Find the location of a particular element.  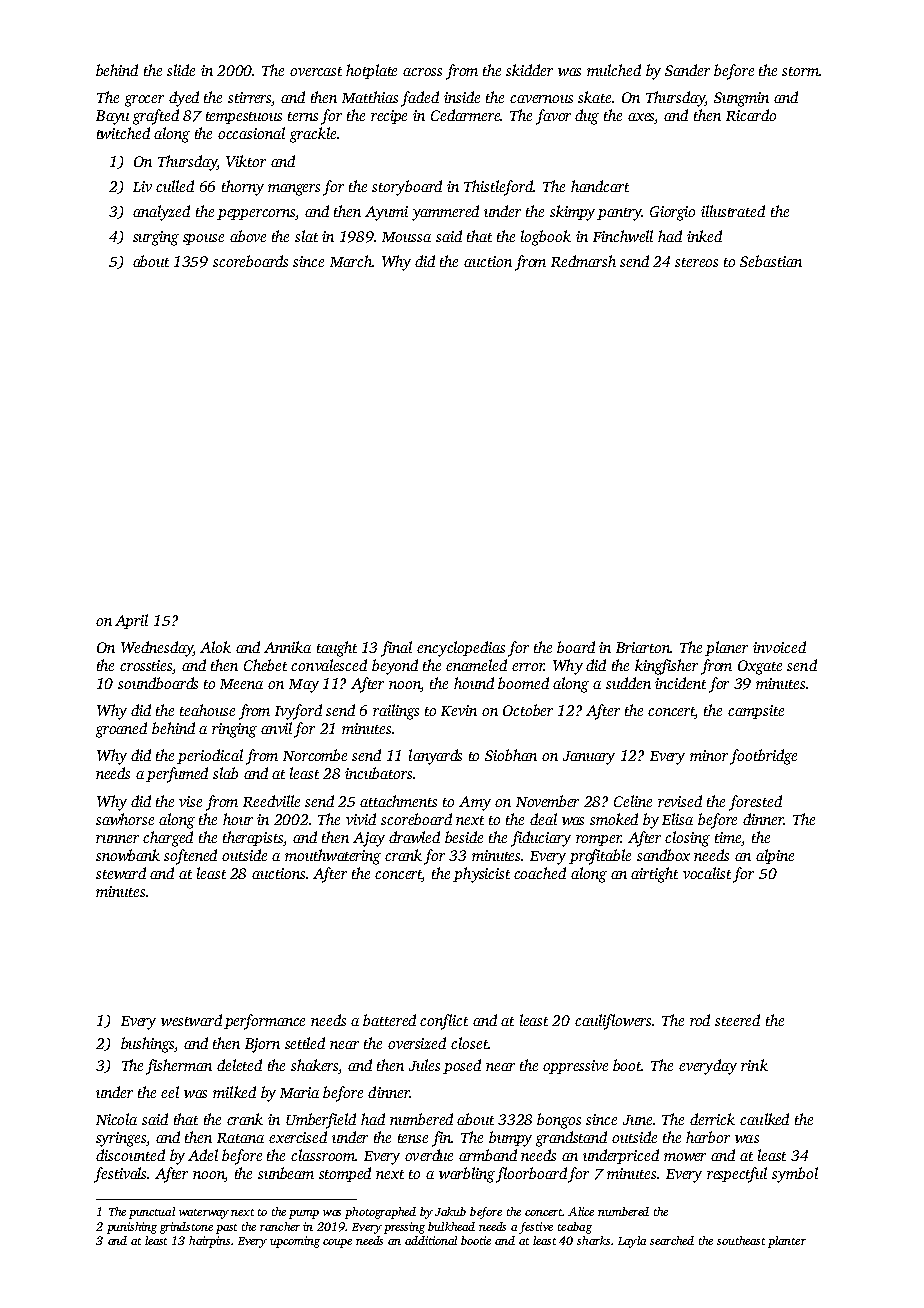

surging is located at coordinates (156, 238).
